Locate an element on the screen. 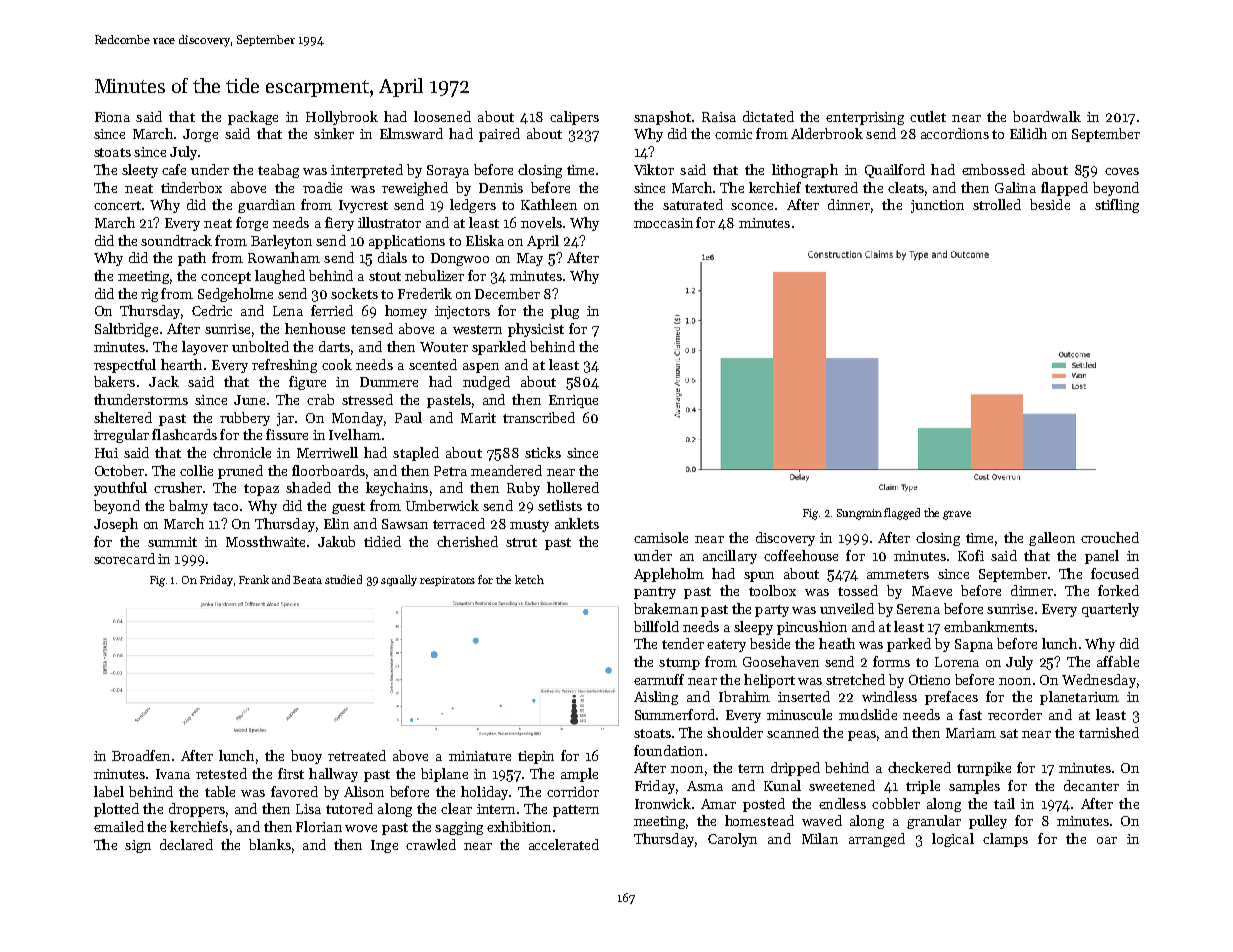 This screenshot has width=1233, height=952. refreshing is located at coordinates (284, 366).
